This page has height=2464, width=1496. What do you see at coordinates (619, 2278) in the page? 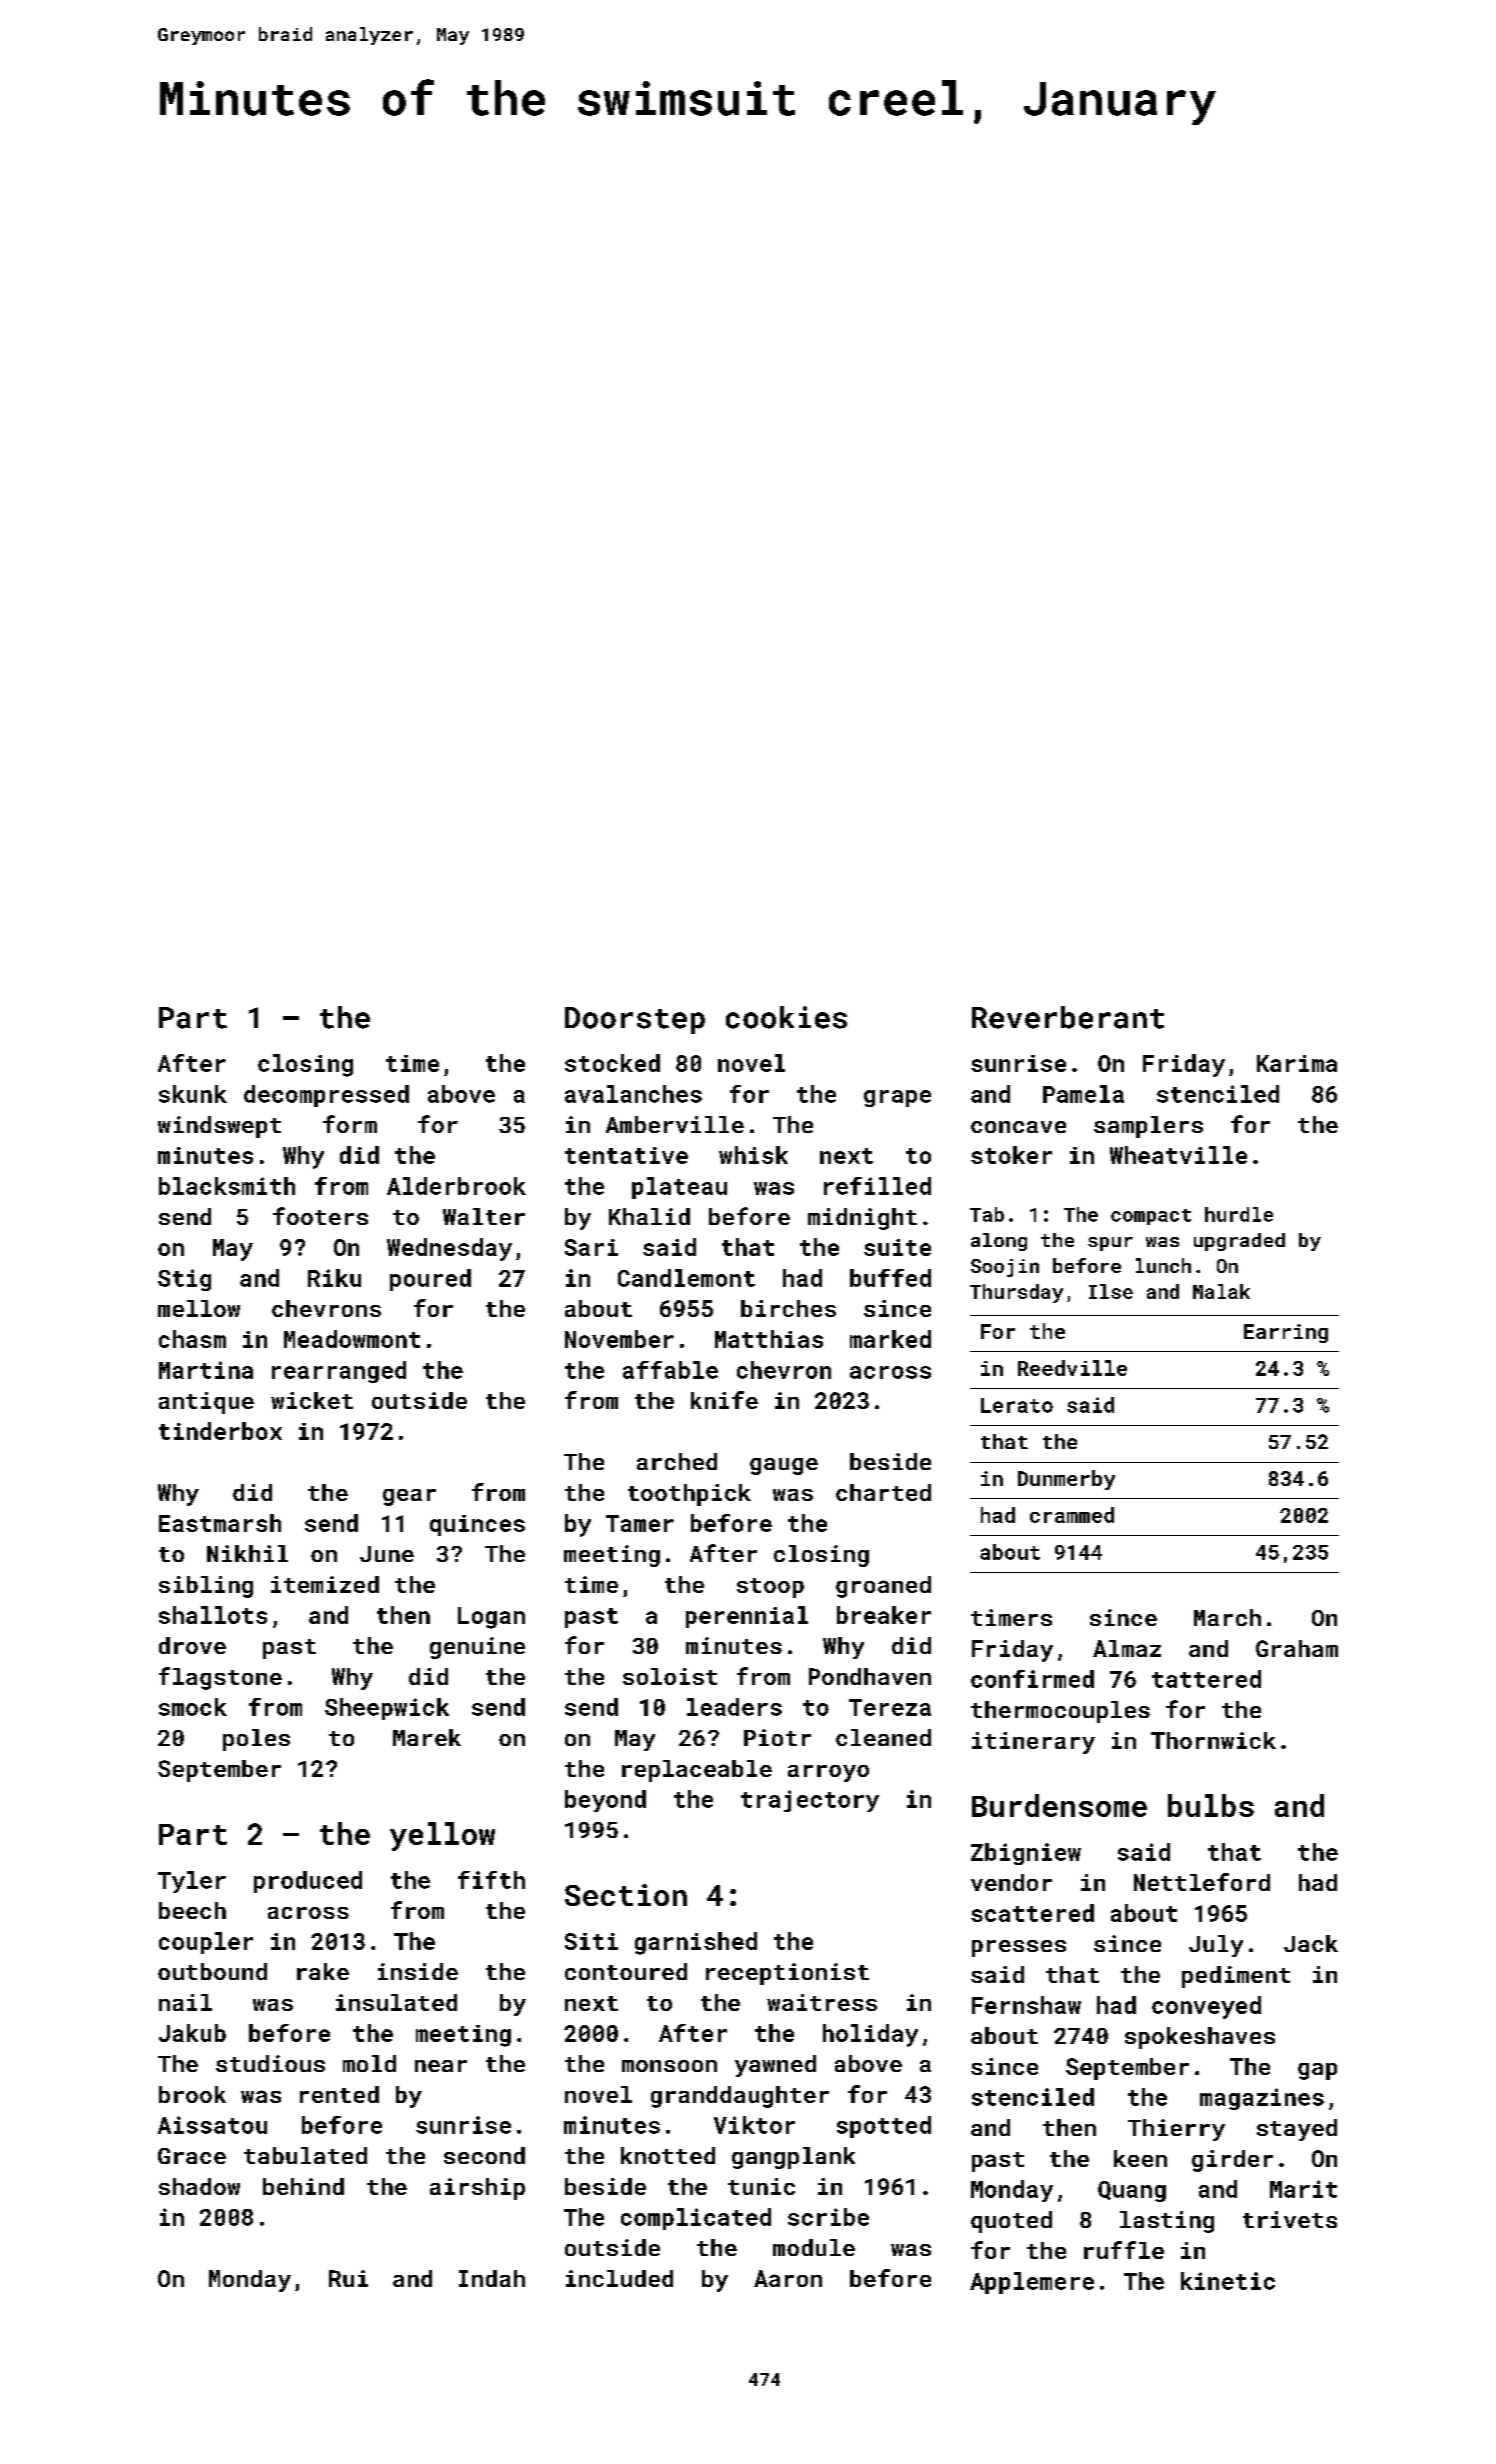
I see `included` at bounding box center [619, 2278].
